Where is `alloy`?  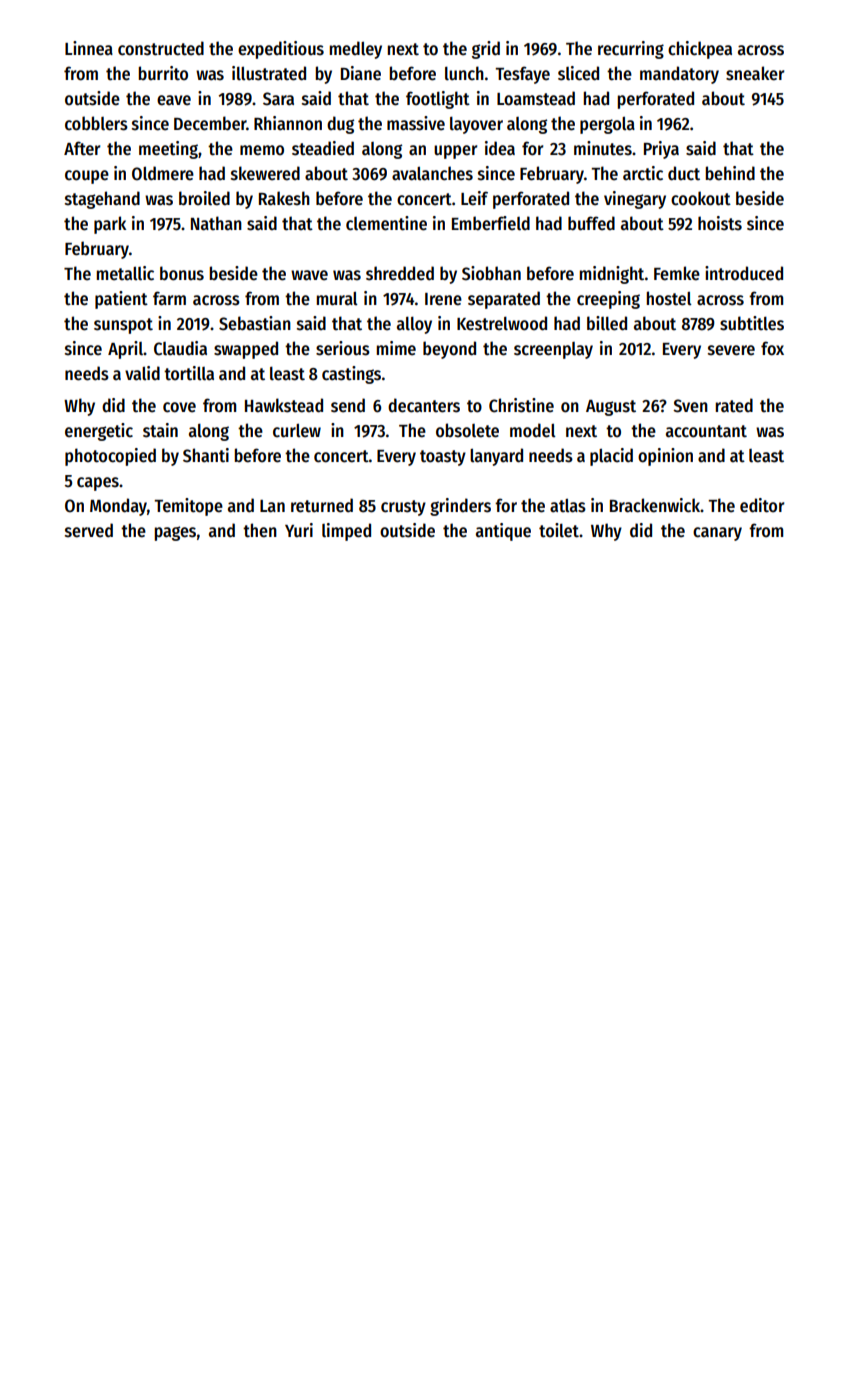
alloy is located at coordinates (414, 325).
